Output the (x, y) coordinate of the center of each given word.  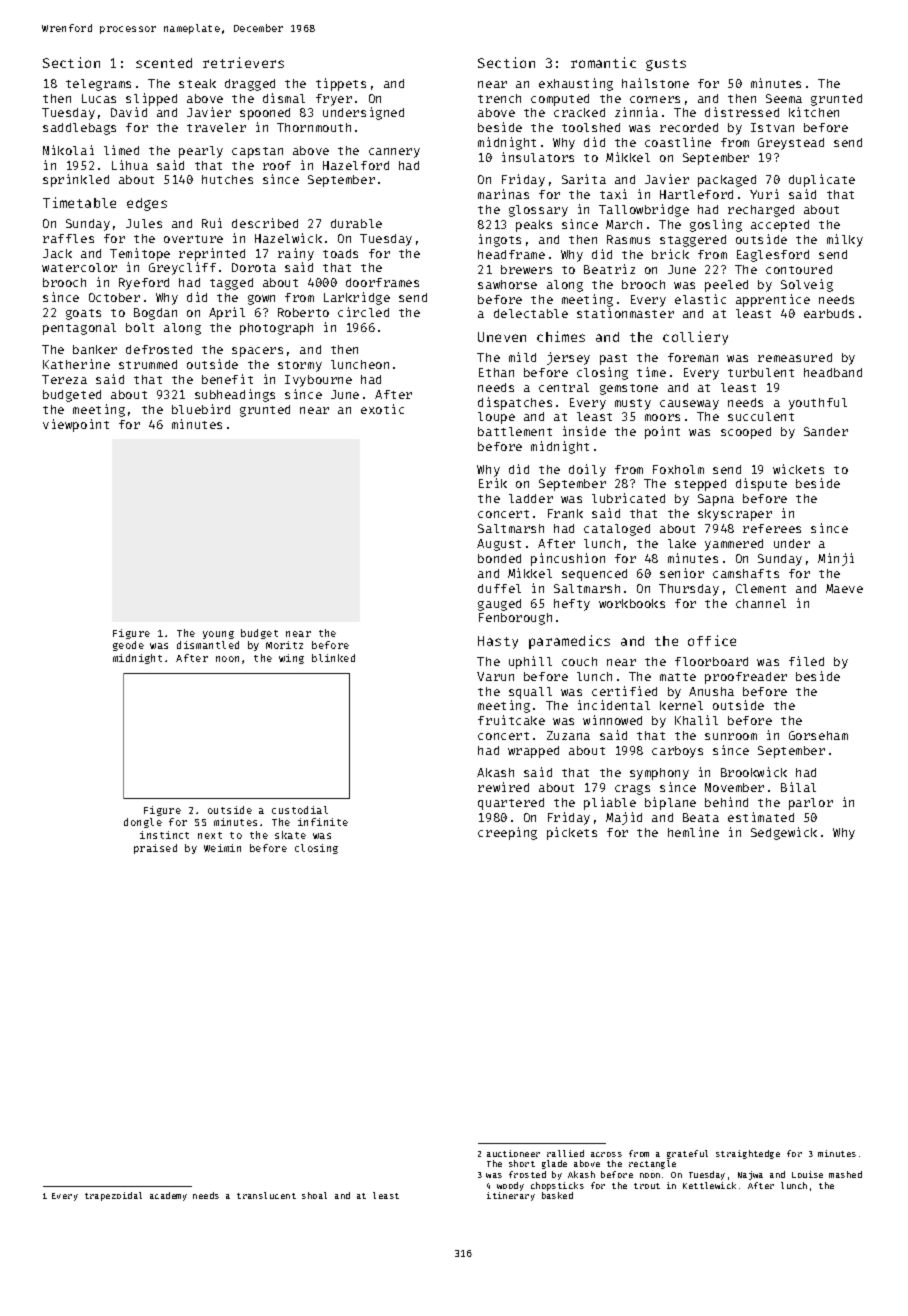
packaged (727, 181)
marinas (503, 194)
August (499, 545)
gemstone (629, 389)
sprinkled (76, 180)
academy (168, 1196)
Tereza (64, 379)
